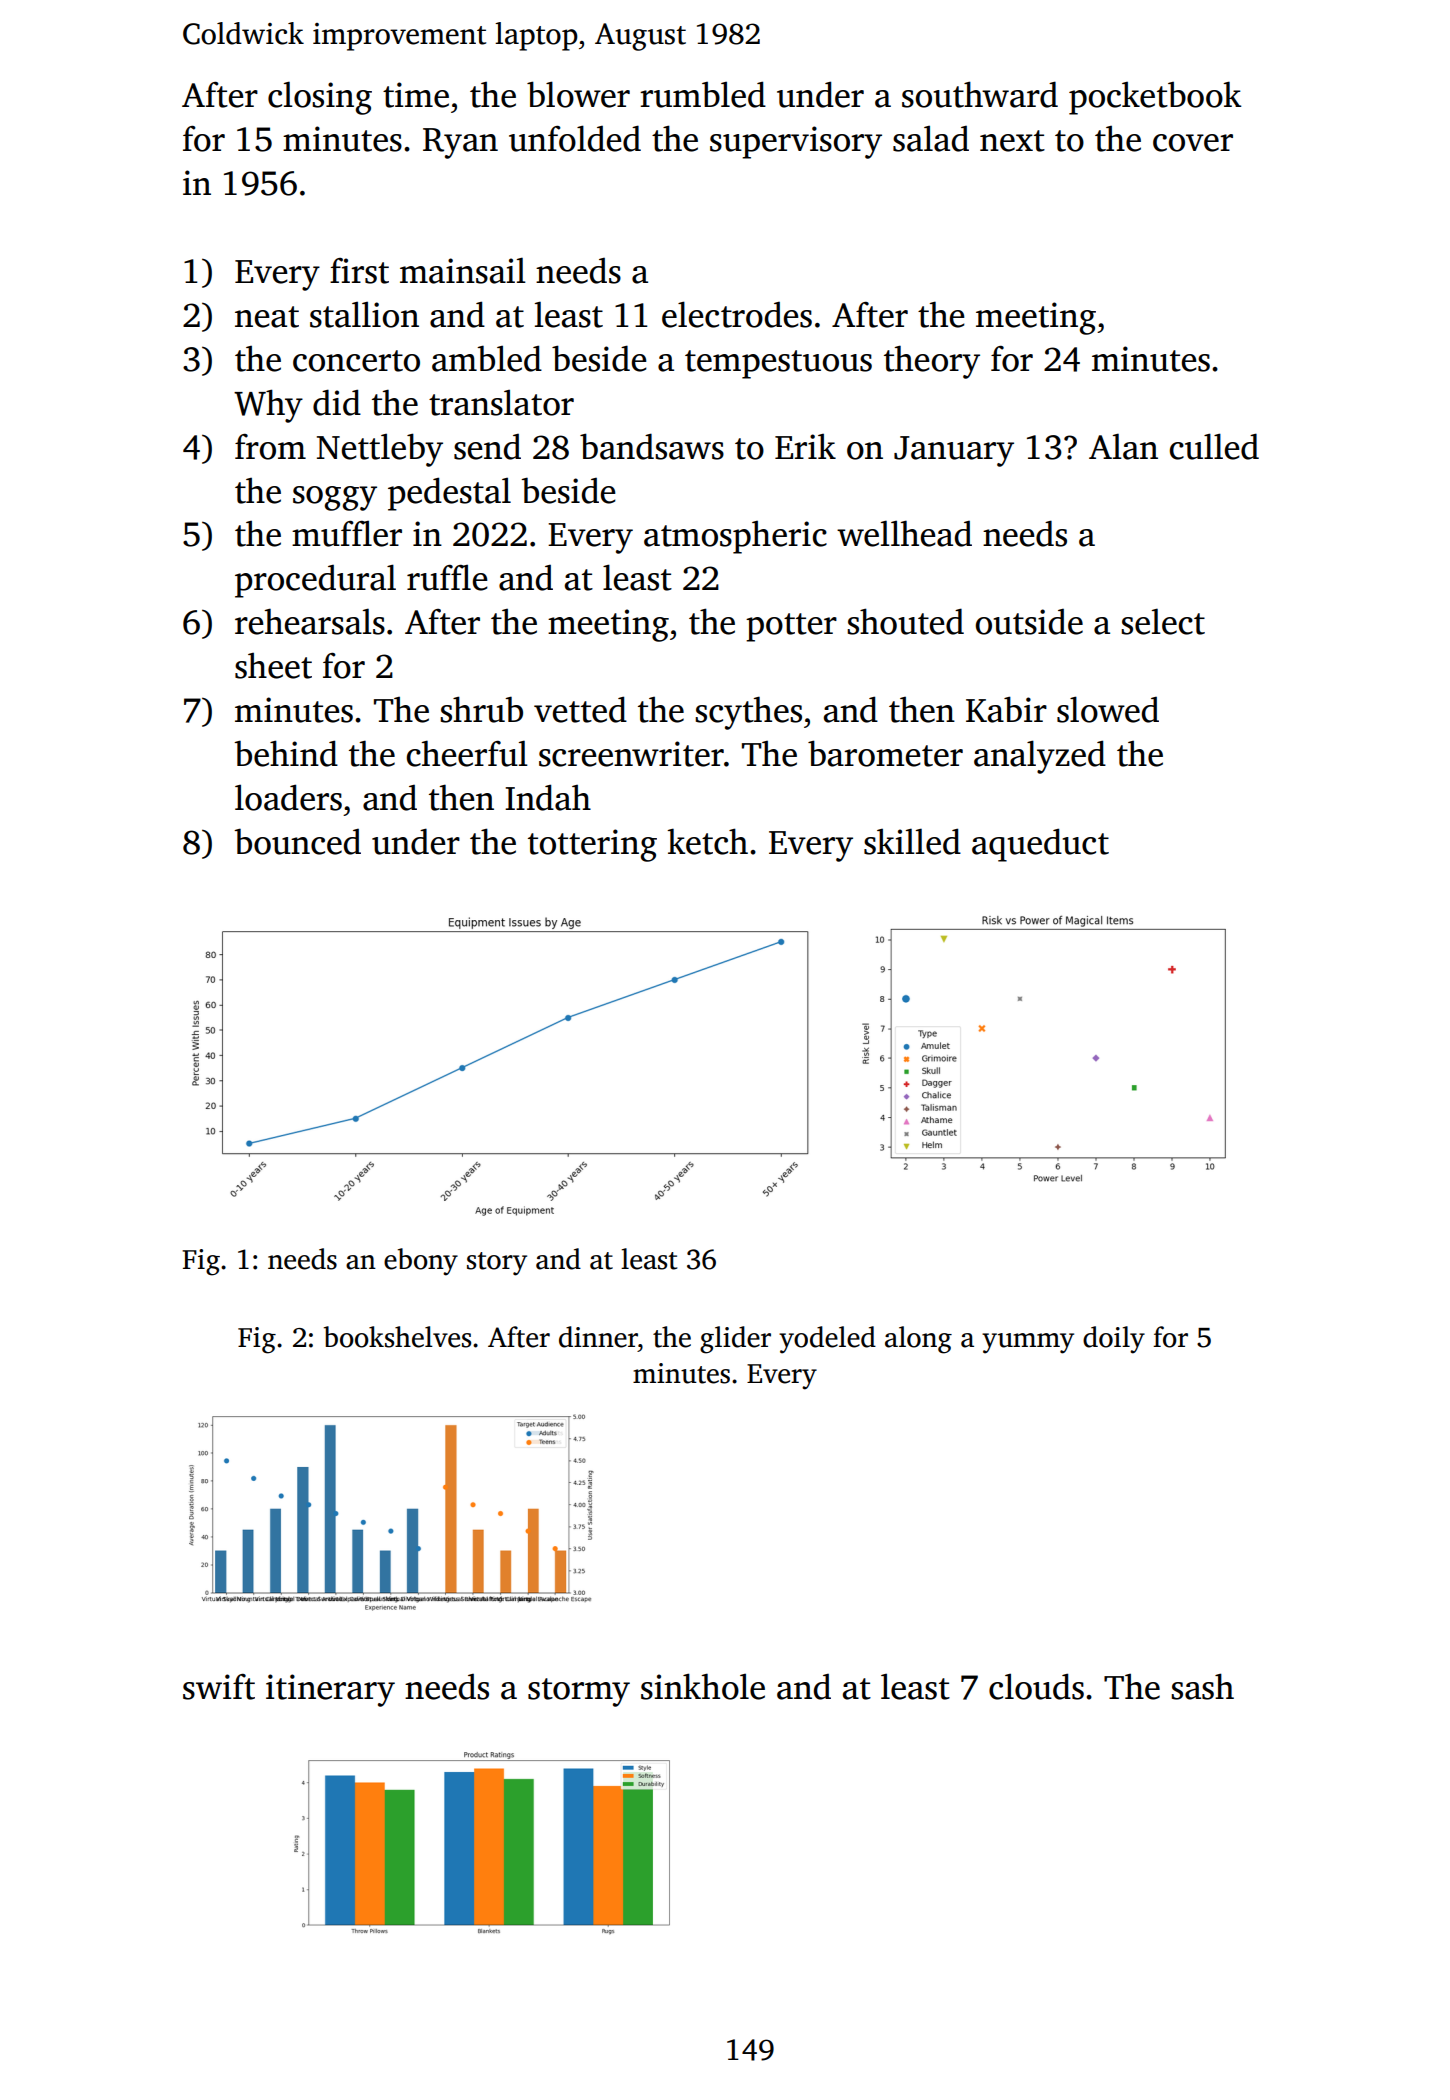 The height and width of the image is (2100, 1450). What do you see at coordinates (579, 1692) in the image?
I see `stormy` at bounding box center [579, 1692].
